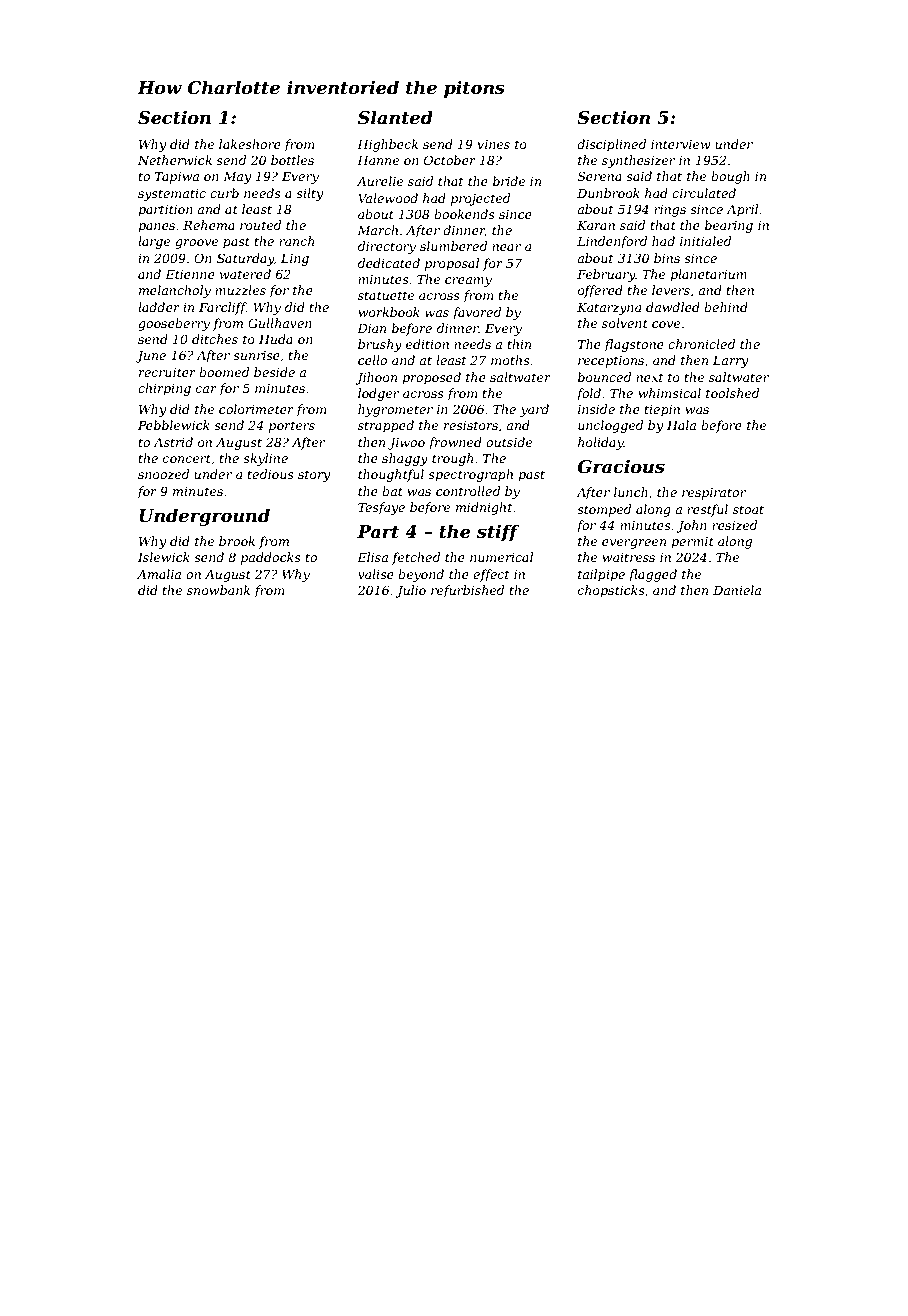 The height and width of the page is (1316, 908). What do you see at coordinates (163, 474) in the page?
I see `snoozed` at bounding box center [163, 474].
